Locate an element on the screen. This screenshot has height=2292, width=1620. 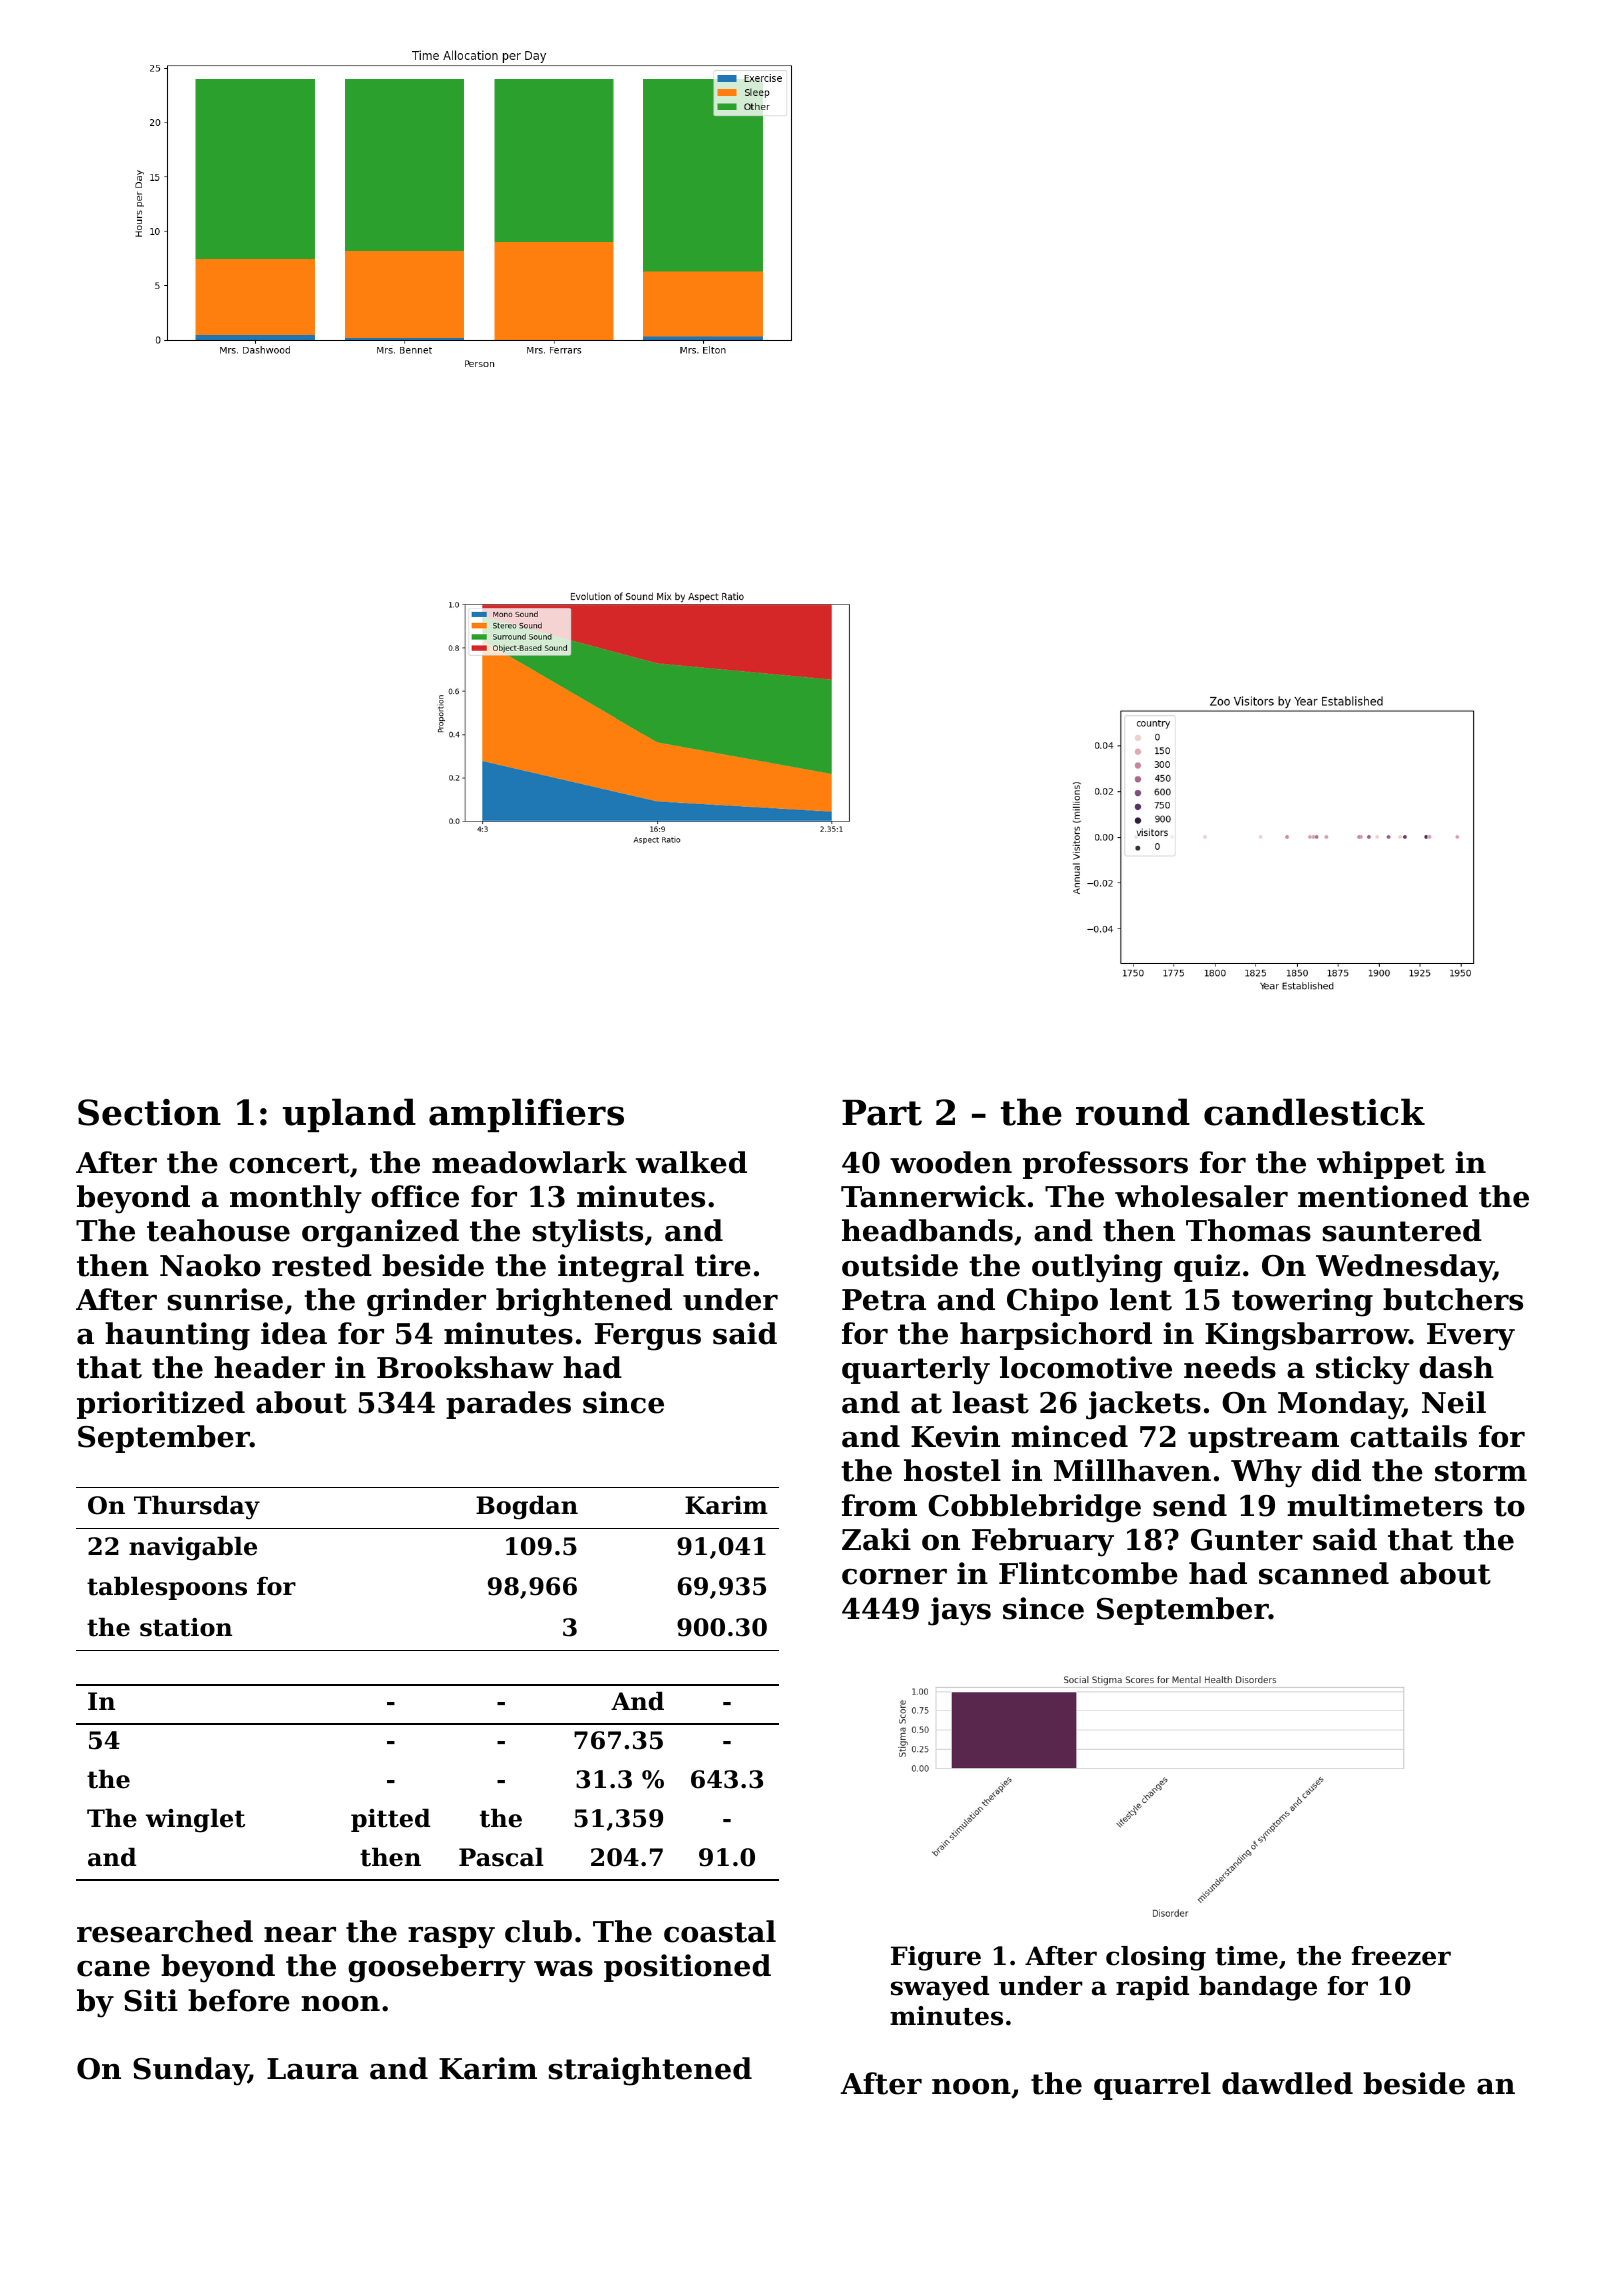
stylists is located at coordinates (588, 1233).
